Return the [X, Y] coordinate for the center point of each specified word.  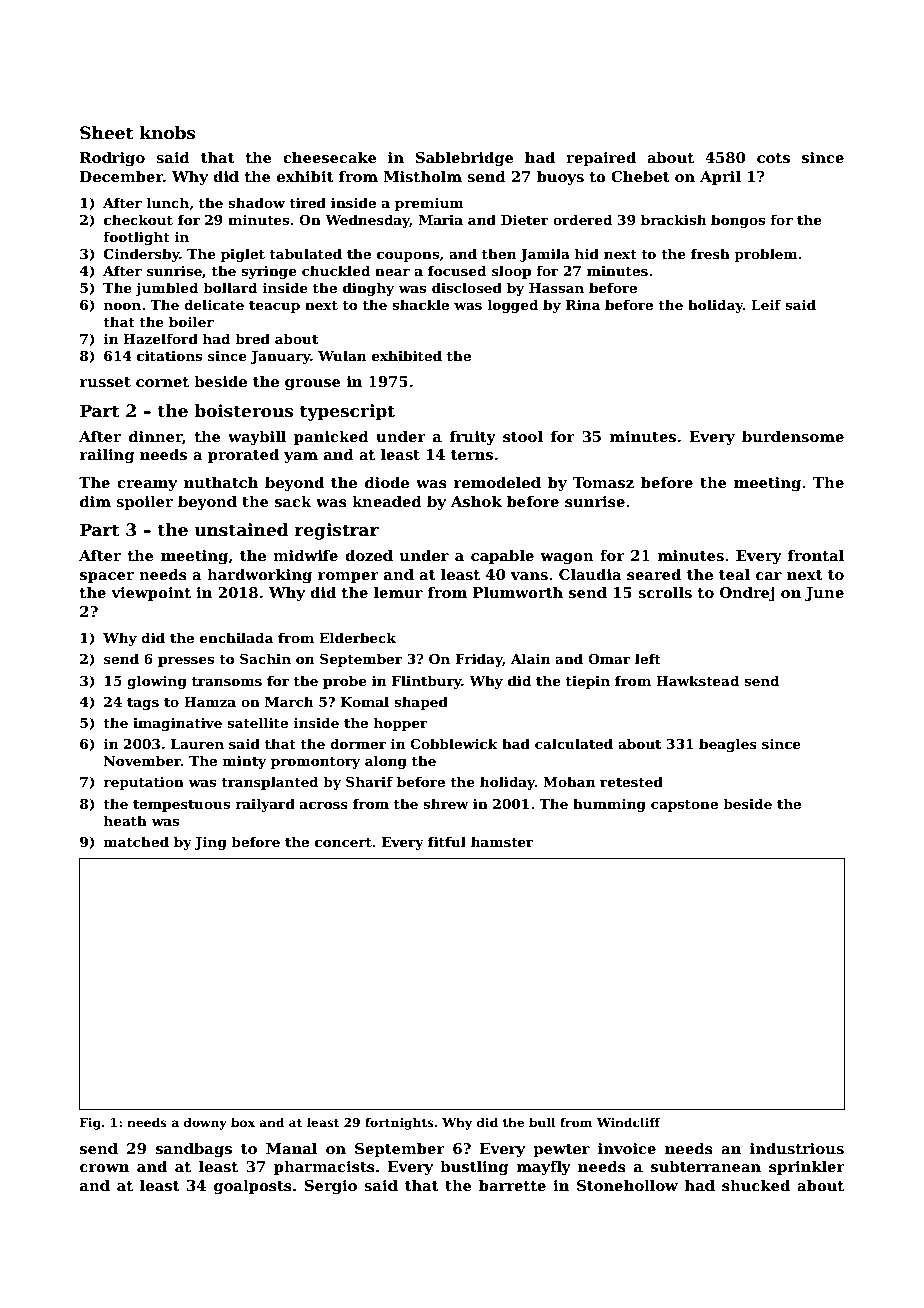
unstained [241, 530]
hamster [502, 841]
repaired [601, 158]
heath [125, 820]
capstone [684, 806]
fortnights [399, 1123]
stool [523, 436]
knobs [168, 133]
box [243, 1122]
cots [773, 158]
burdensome [793, 436]
